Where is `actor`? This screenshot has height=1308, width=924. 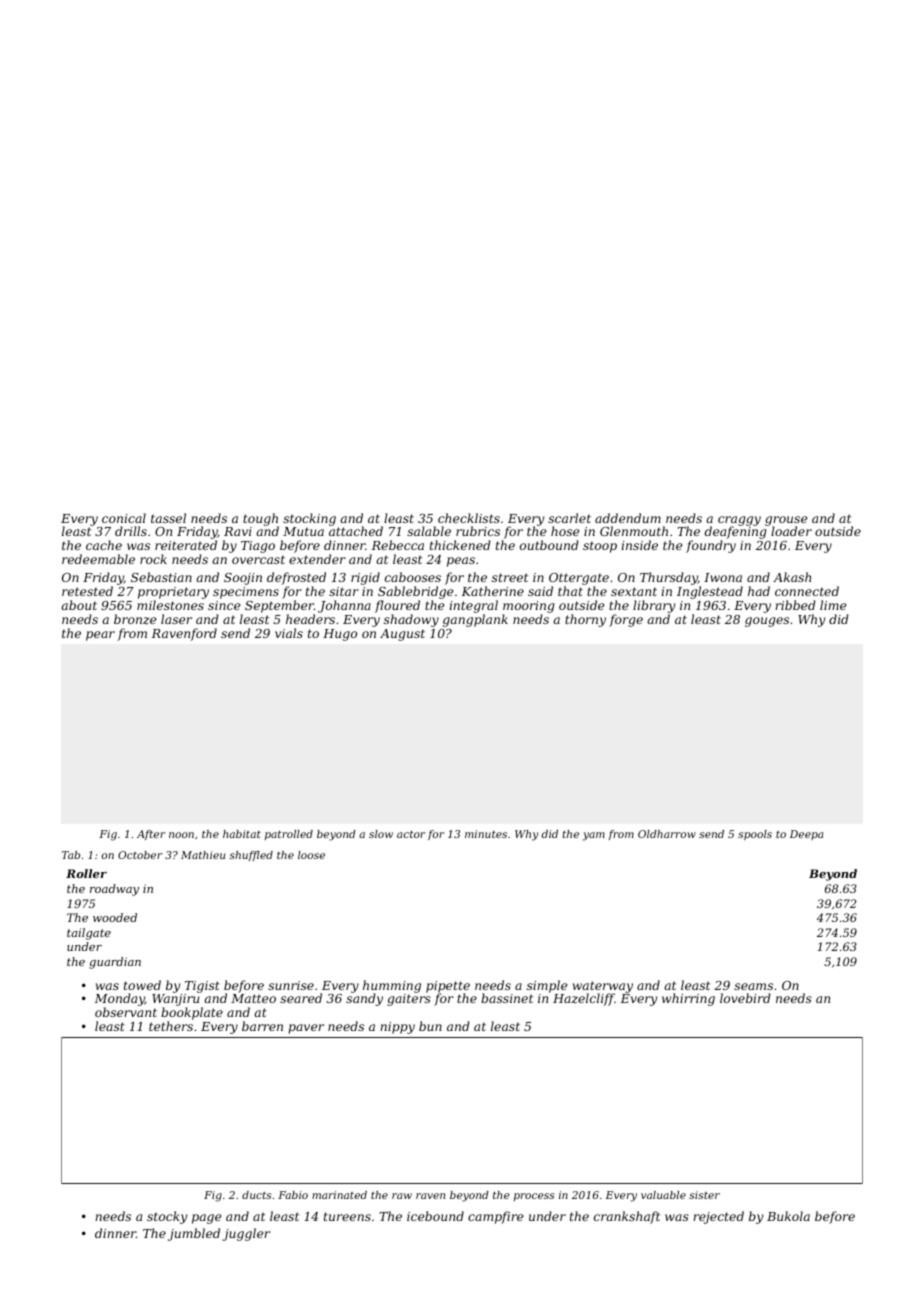
actor is located at coordinates (411, 834).
